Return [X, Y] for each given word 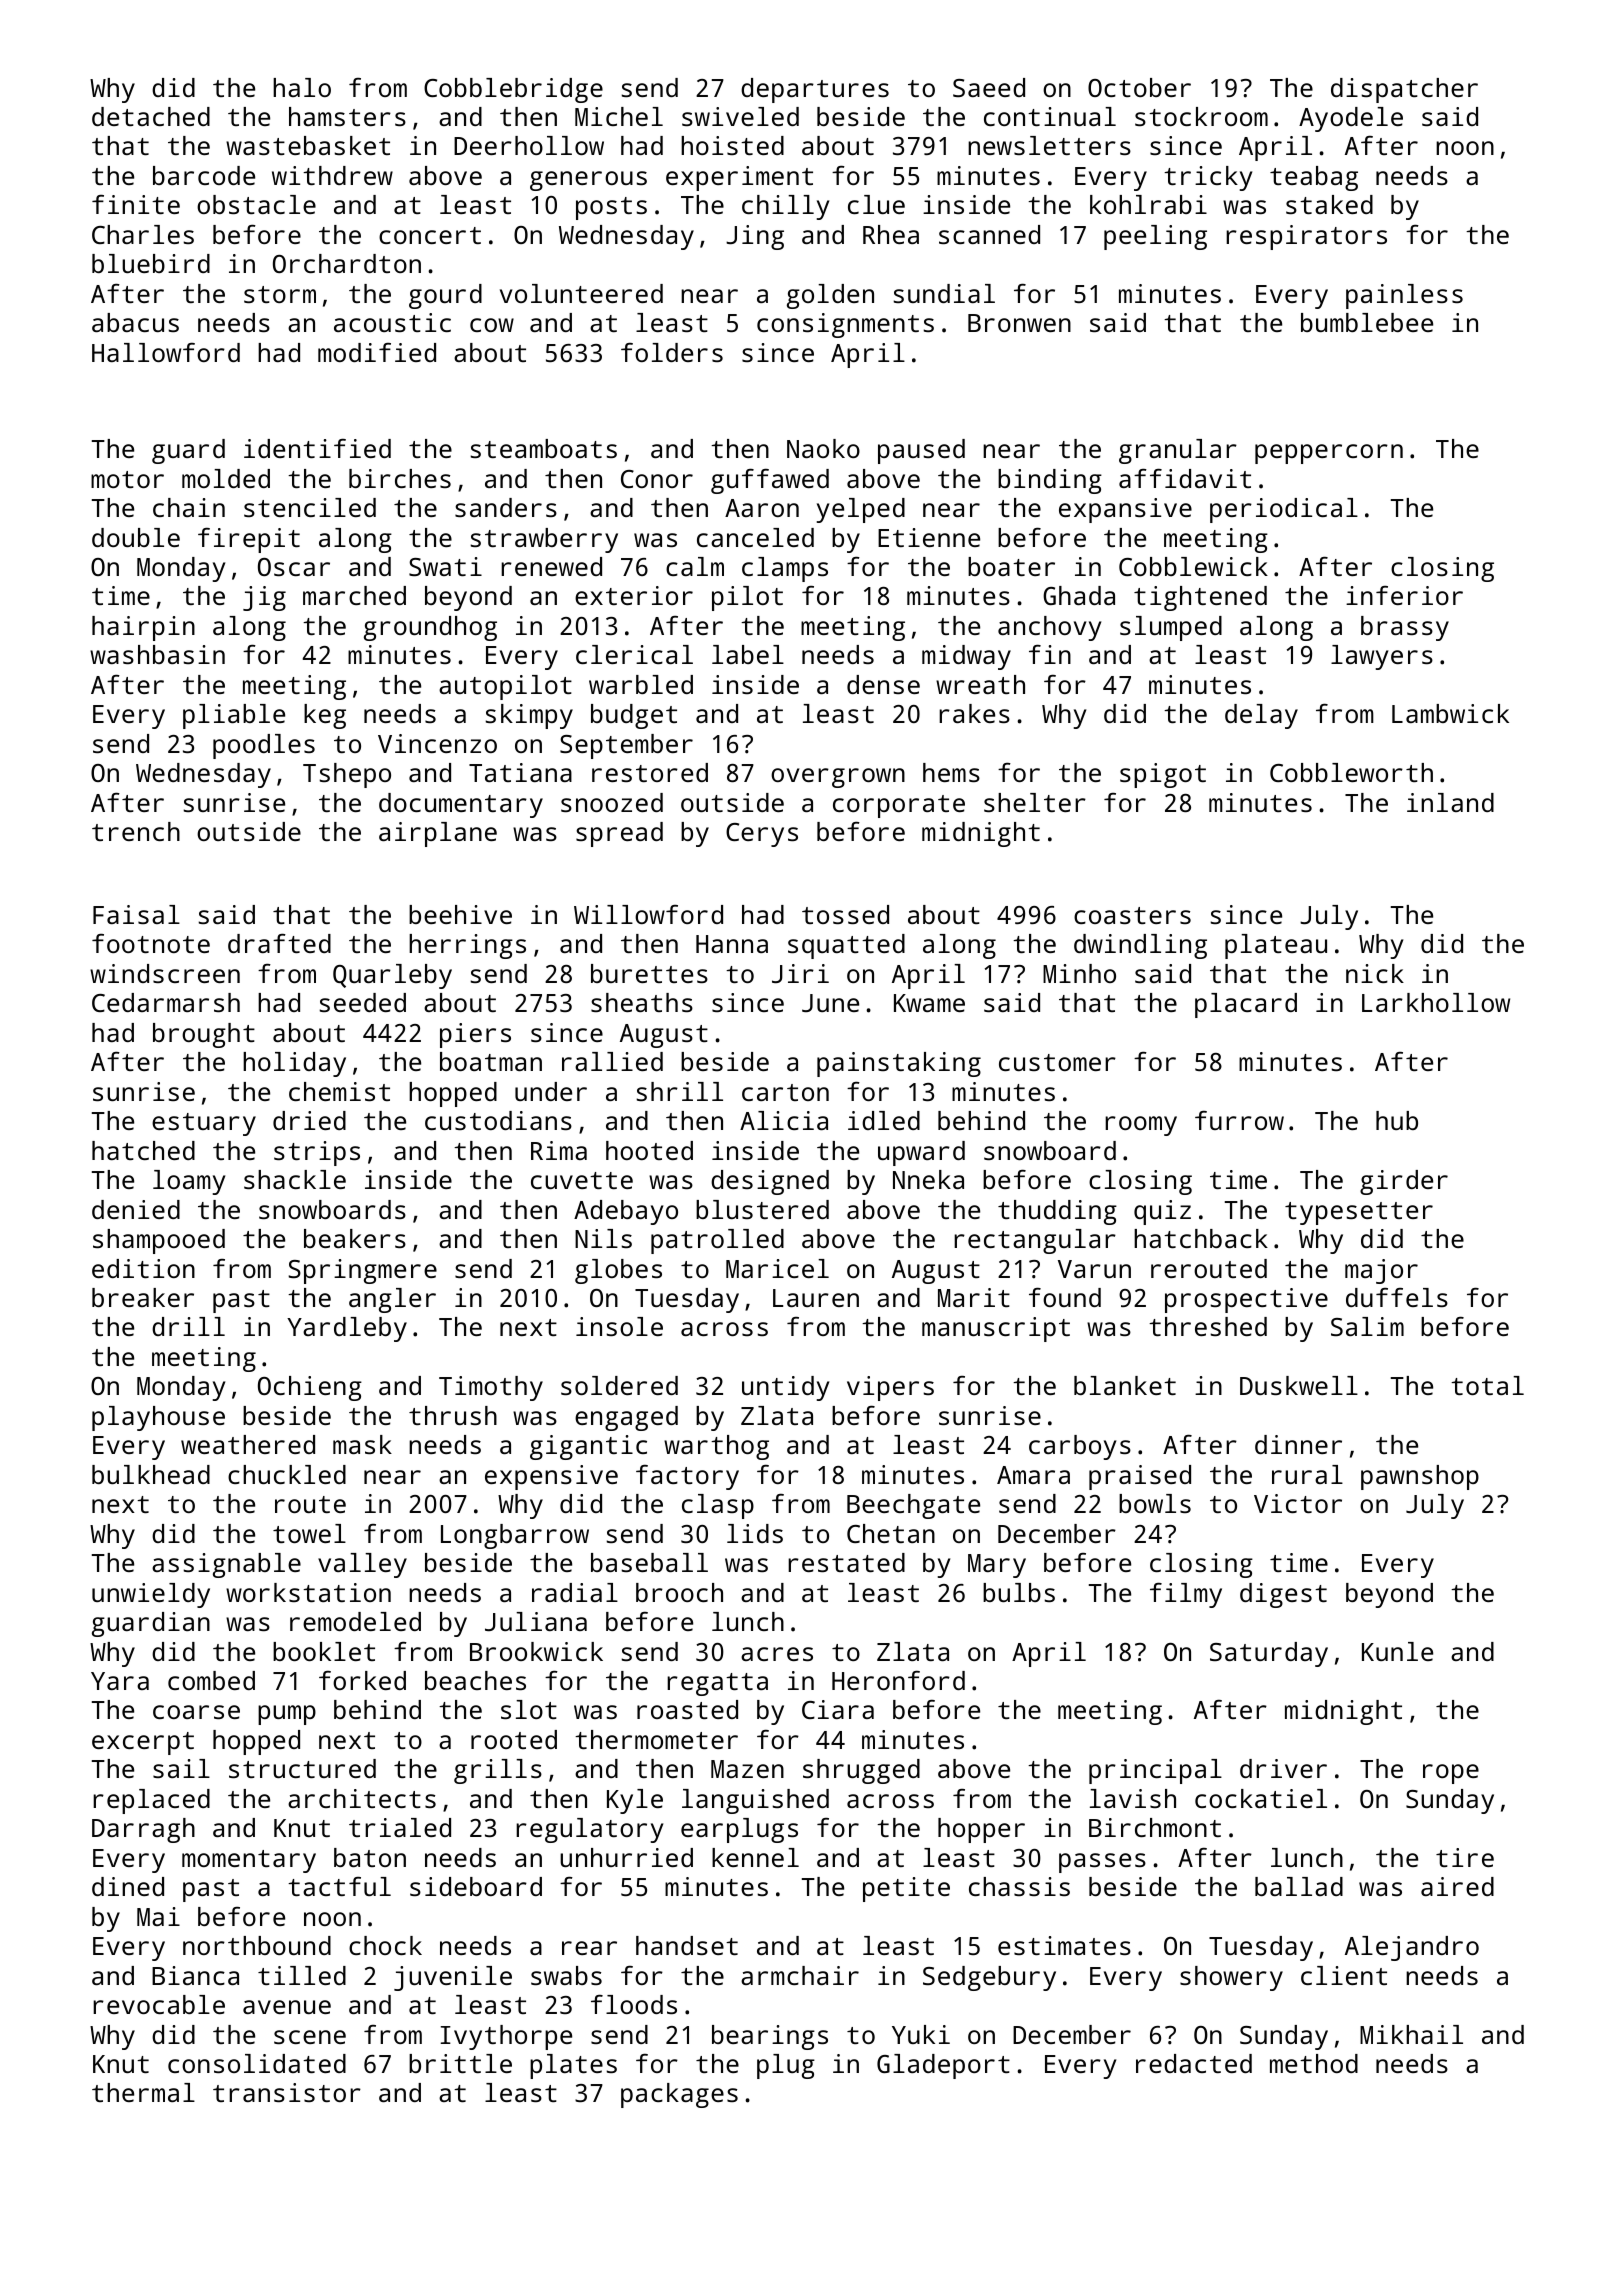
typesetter [1359, 1213]
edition [143, 1268]
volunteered [581, 293]
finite [136, 204]
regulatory [589, 1830]
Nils [603, 1238]
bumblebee [1367, 322]
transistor [287, 2092]
